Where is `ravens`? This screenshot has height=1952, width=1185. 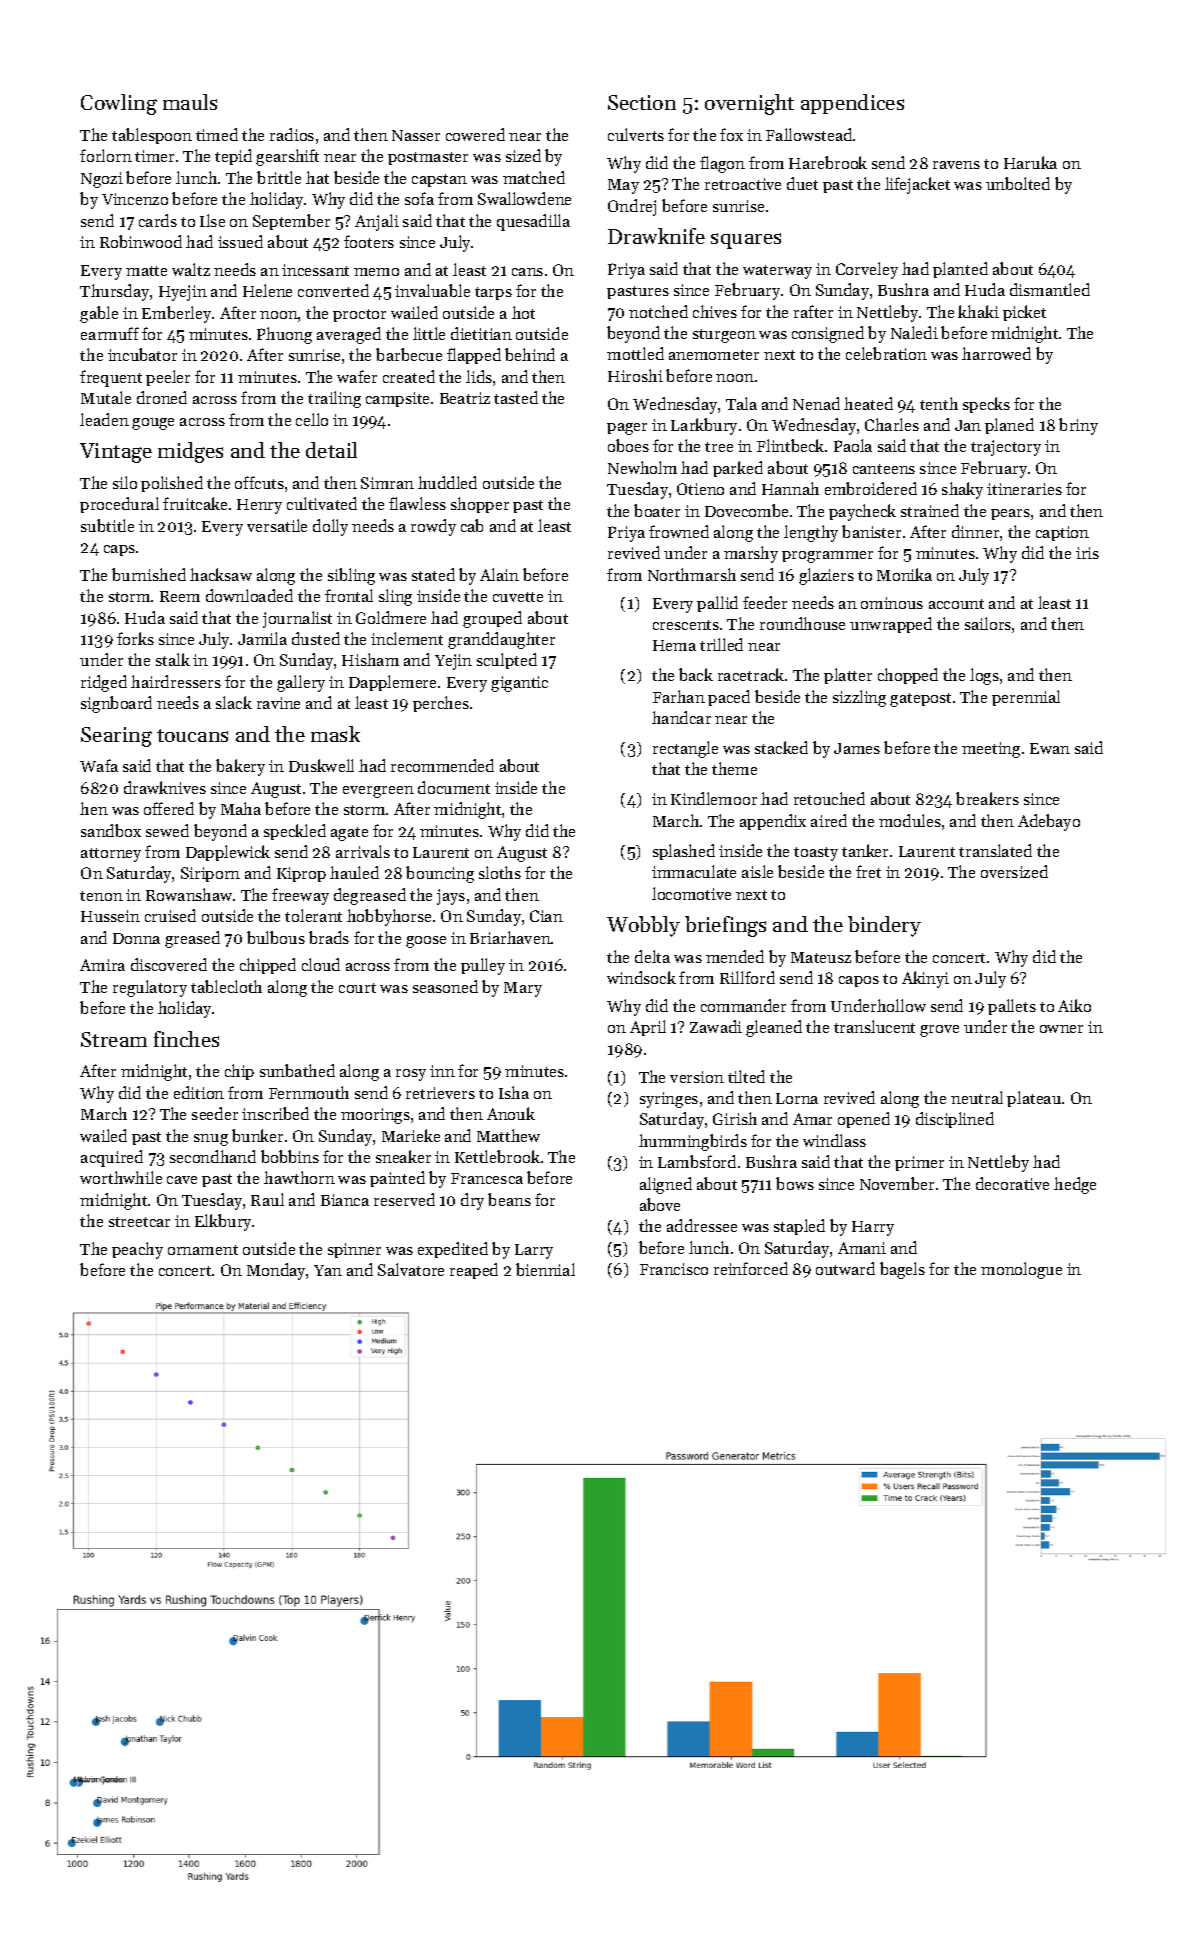 ravens is located at coordinates (956, 165).
